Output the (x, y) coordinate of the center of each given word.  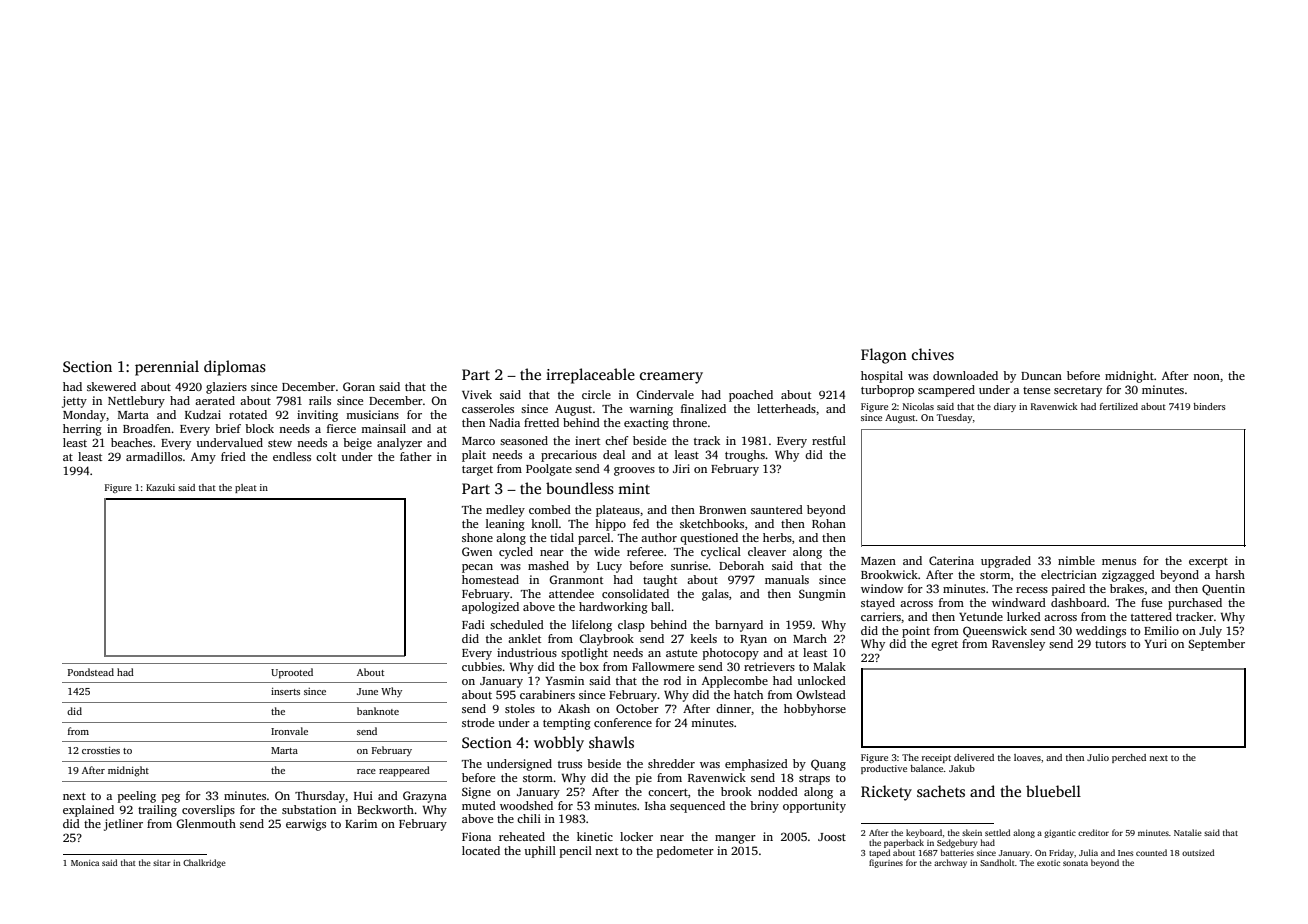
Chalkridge (204, 863)
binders (1209, 406)
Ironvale (289, 731)
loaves (1027, 757)
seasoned (524, 440)
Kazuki (160, 487)
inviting (317, 416)
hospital (882, 377)
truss (570, 764)
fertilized (1119, 406)
